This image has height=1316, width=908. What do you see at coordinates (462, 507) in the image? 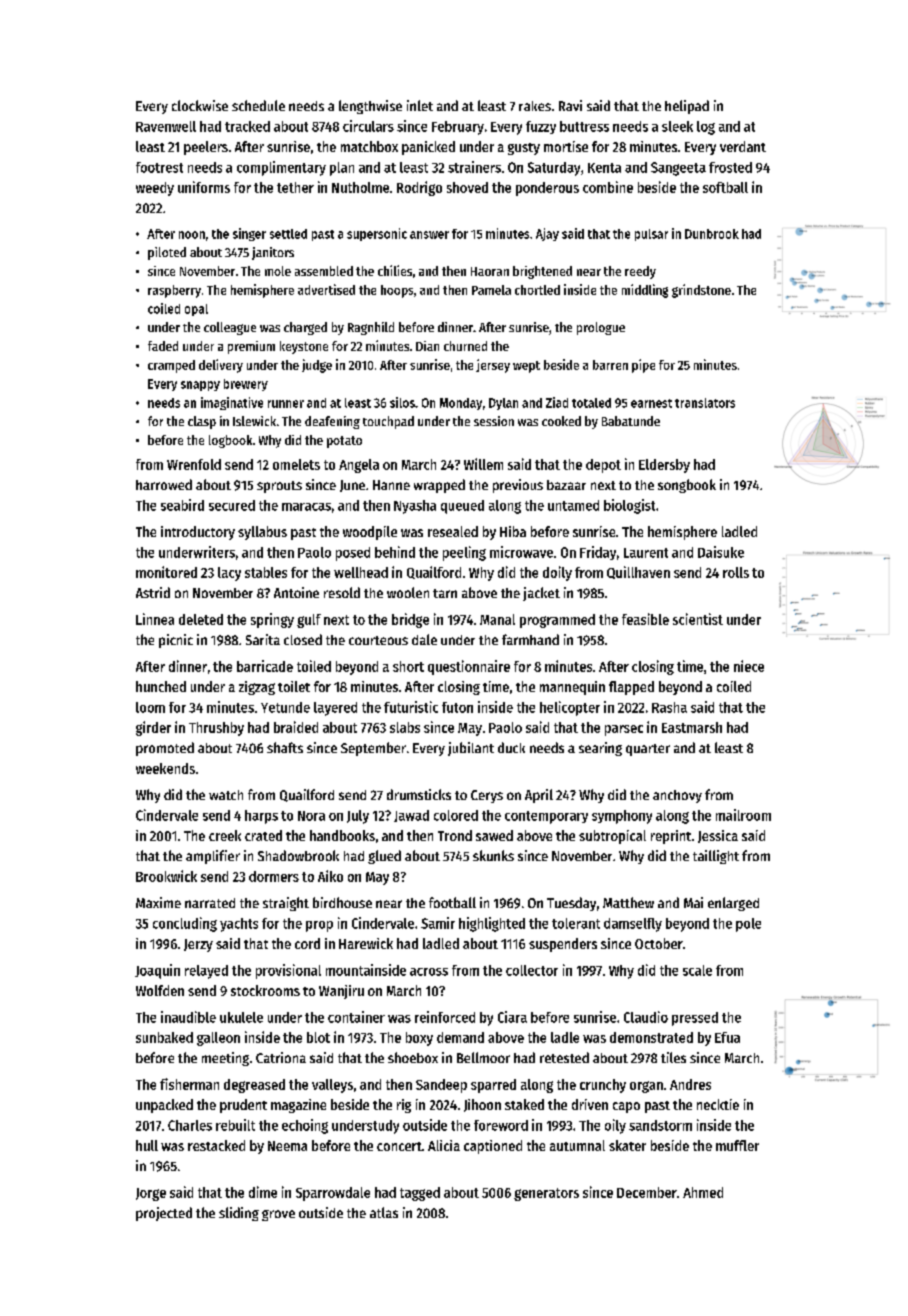
I see `queued` at bounding box center [462, 507].
